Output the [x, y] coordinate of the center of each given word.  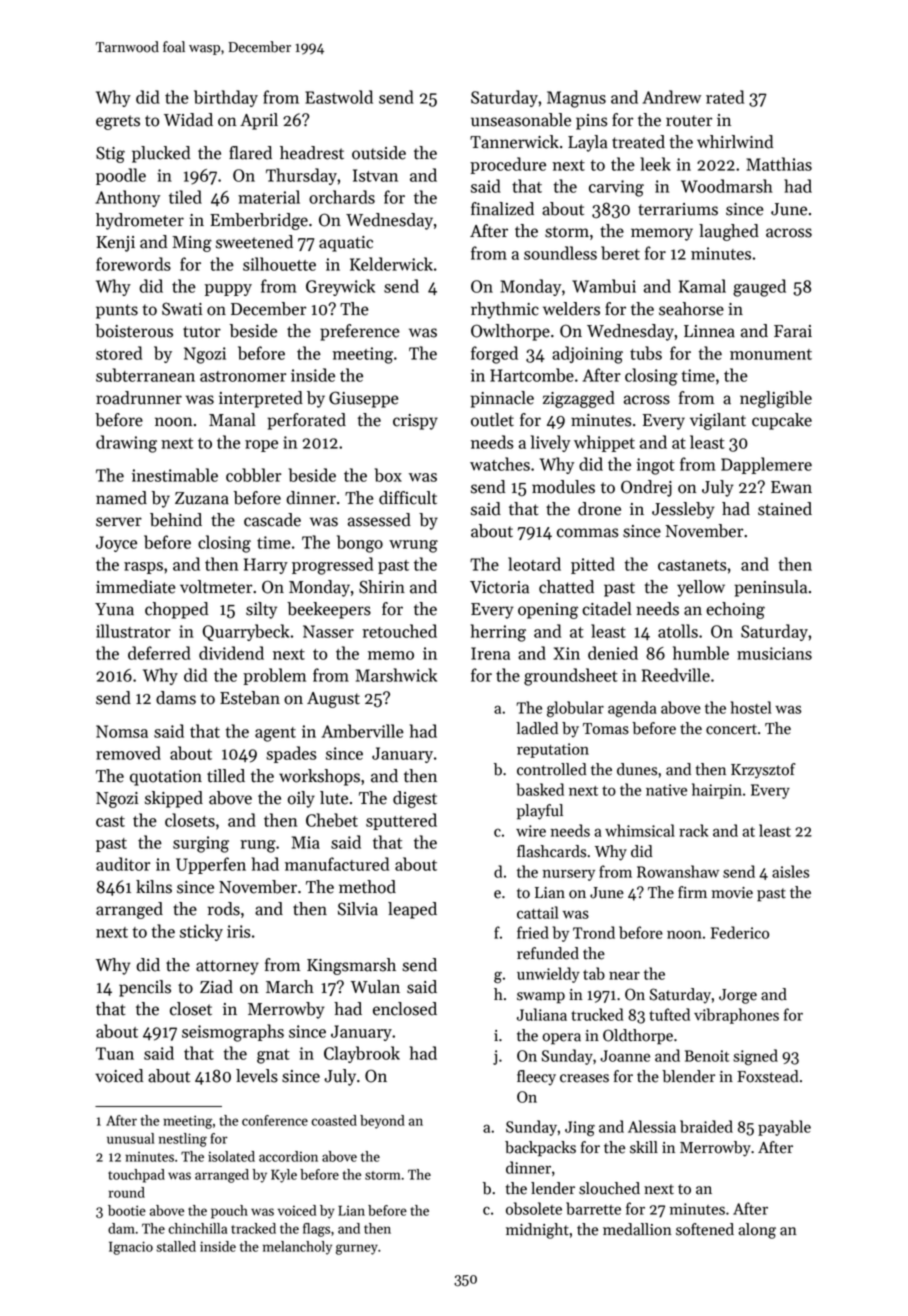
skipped [174, 799]
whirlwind [735, 142]
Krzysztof [763, 771]
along [757, 1231]
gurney [357, 1249]
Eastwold [339, 97]
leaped [412, 910]
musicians [774, 653]
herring [498, 633]
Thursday [301, 176]
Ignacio [131, 1248]
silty [261, 610]
